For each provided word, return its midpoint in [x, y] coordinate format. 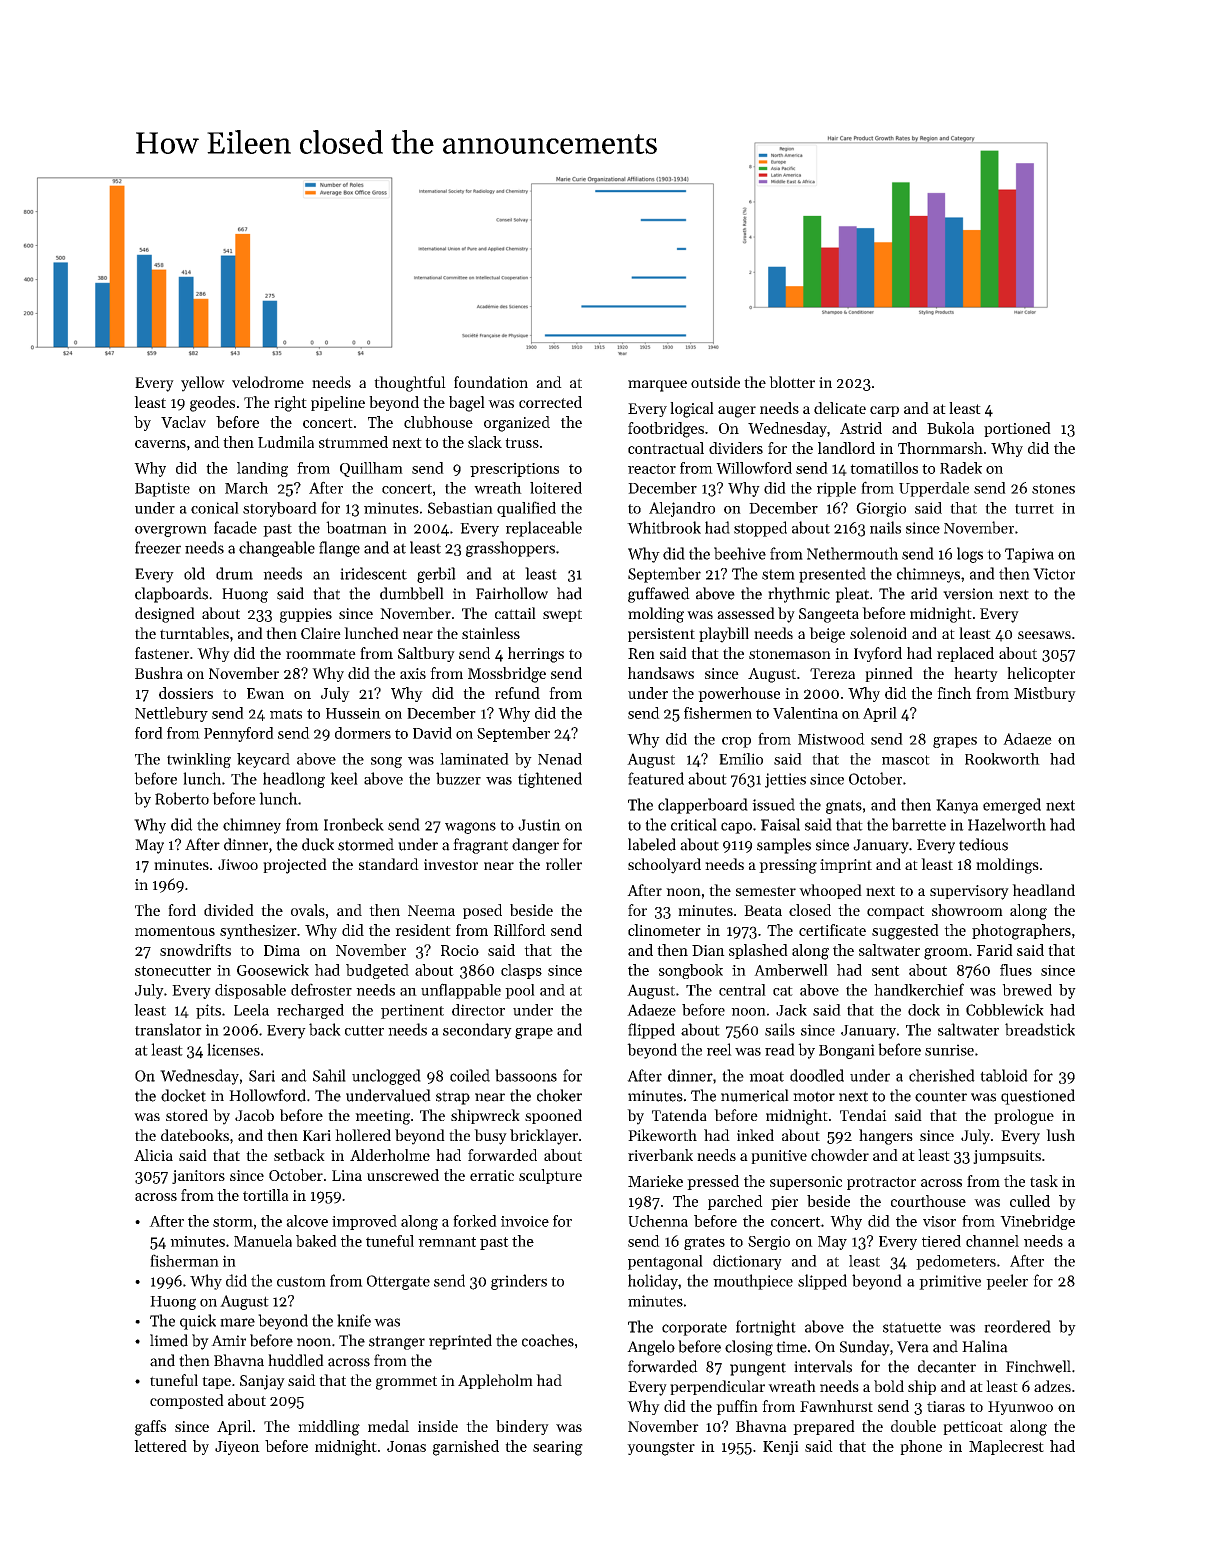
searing [558, 1448]
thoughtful [410, 384]
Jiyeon [237, 1448]
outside [715, 382]
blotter [792, 382]
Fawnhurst [836, 1406]
